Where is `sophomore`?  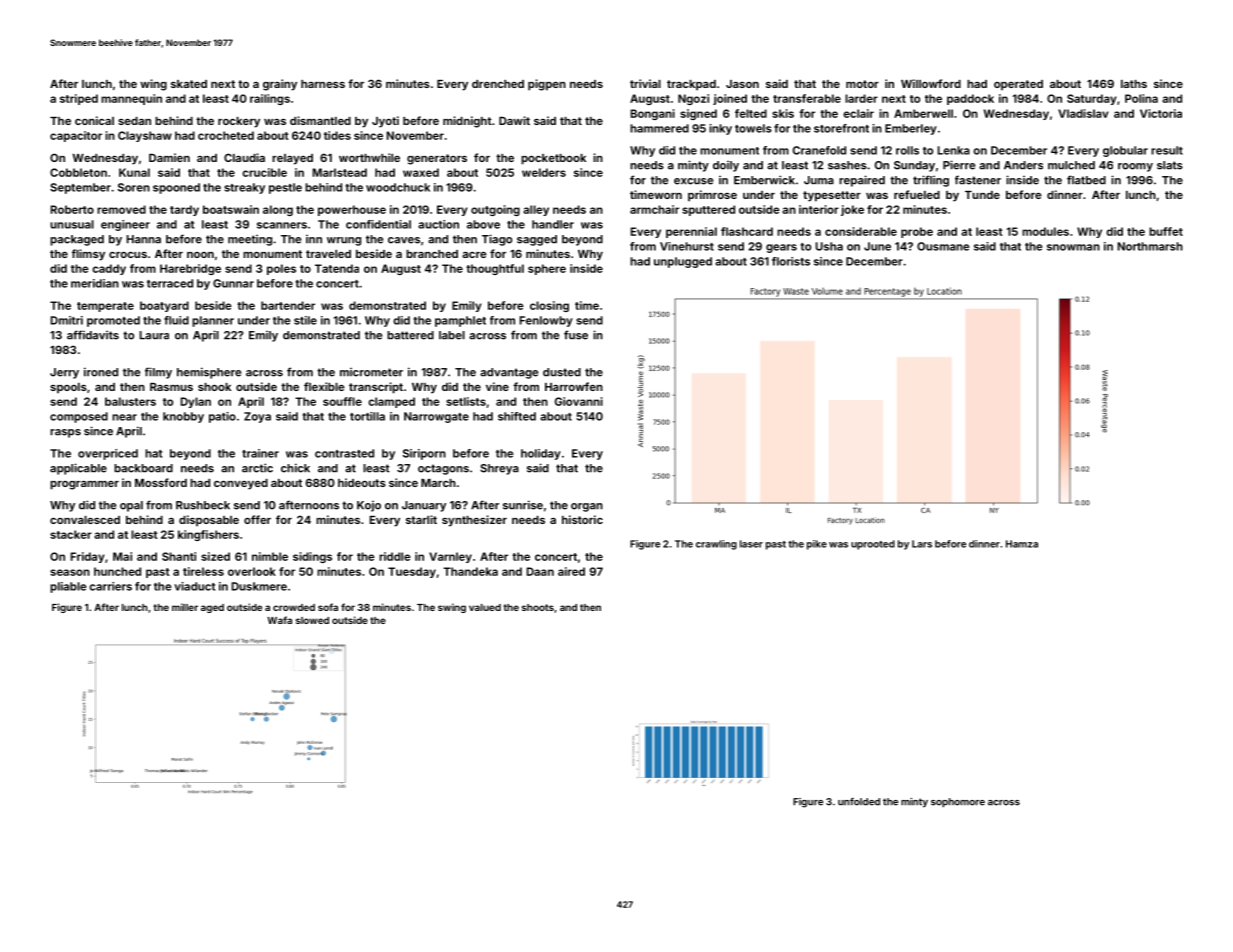
sophomore is located at coordinates (958, 803).
